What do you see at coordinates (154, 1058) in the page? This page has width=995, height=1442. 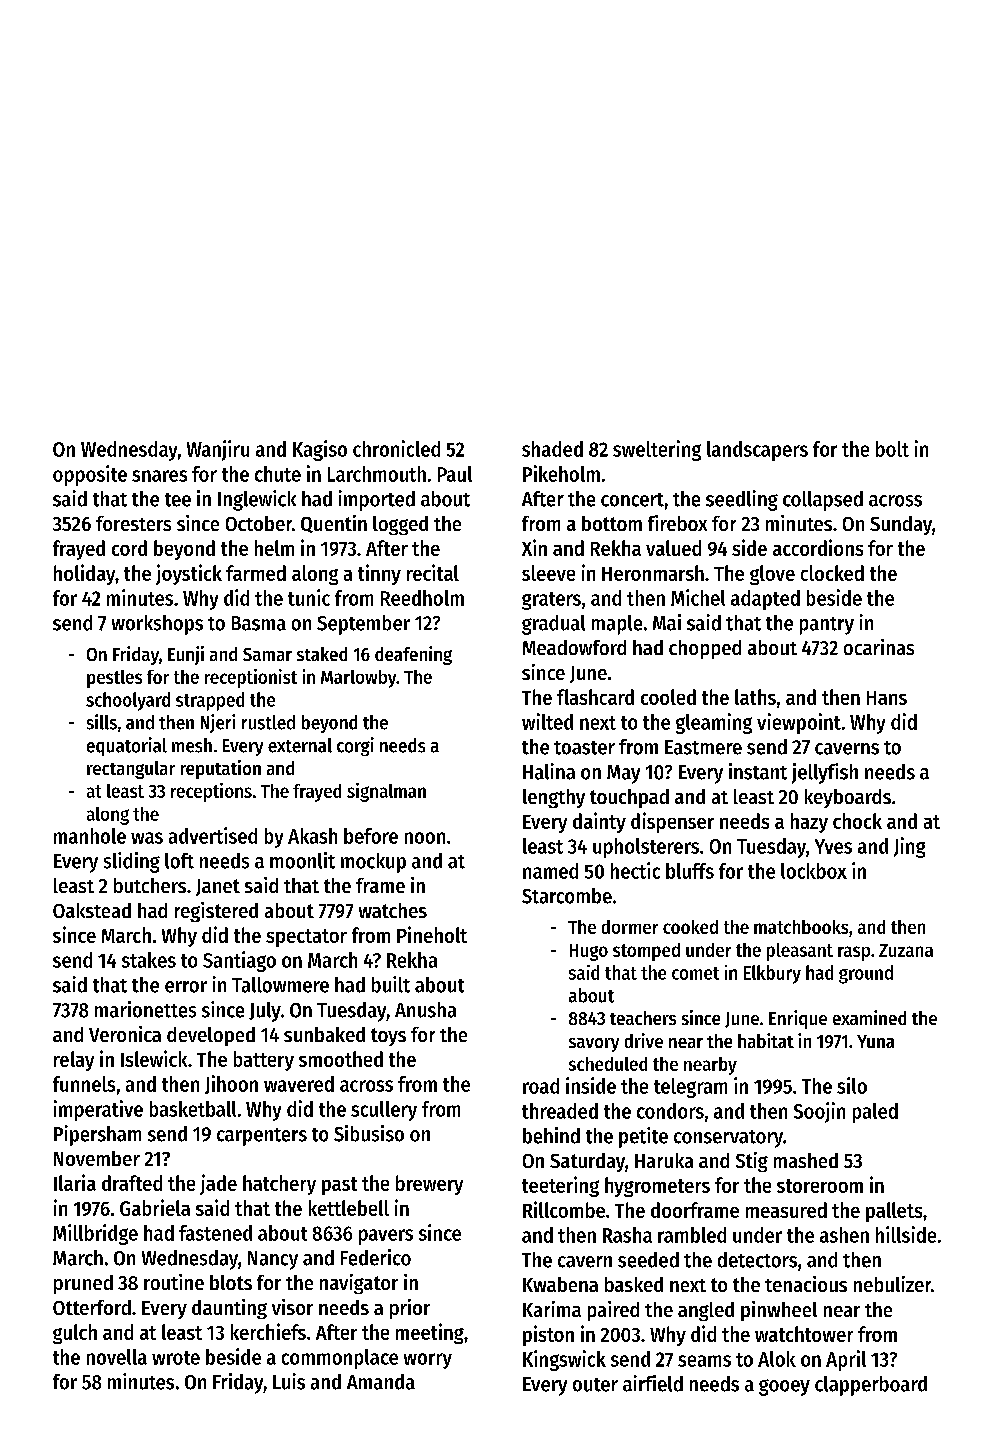 I see `Islewick` at bounding box center [154, 1058].
